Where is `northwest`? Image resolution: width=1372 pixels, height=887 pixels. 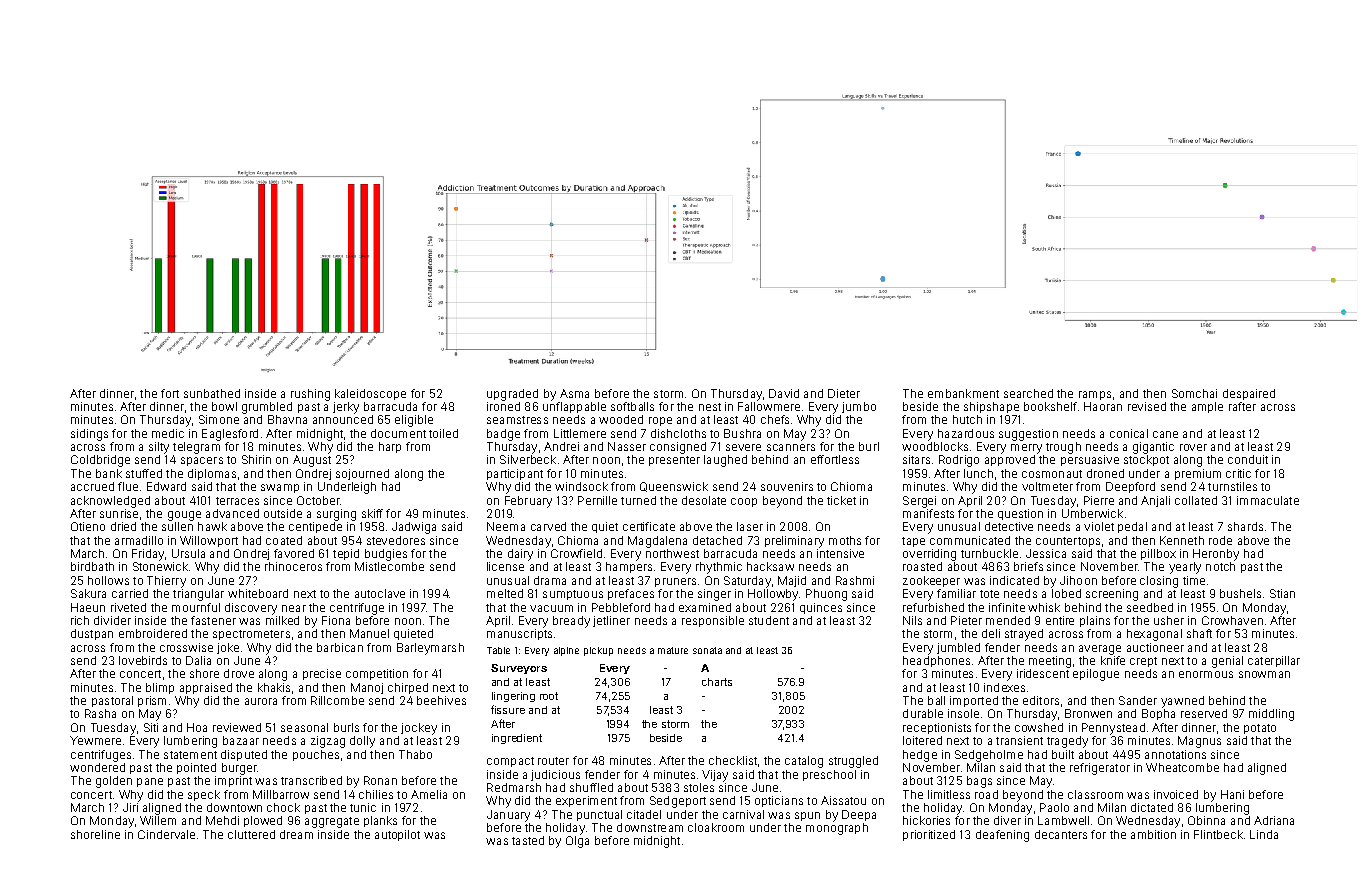
northwest is located at coordinates (672, 553).
